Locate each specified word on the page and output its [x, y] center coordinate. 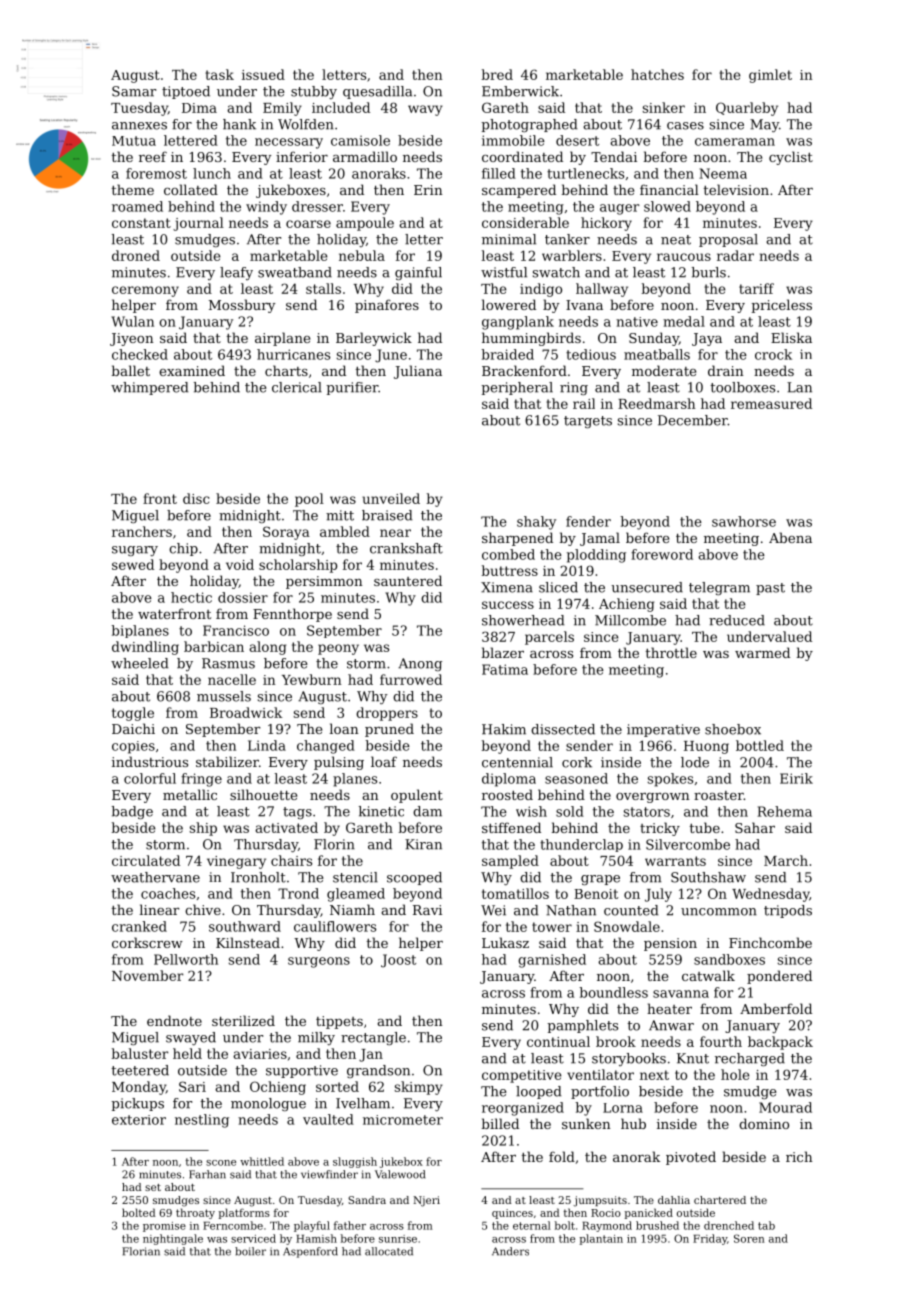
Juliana [418, 372]
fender [588, 521]
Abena [790, 537]
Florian [141, 1251]
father [350, 1225]
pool [309, 500]
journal [198, 224]
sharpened [517, 539]
